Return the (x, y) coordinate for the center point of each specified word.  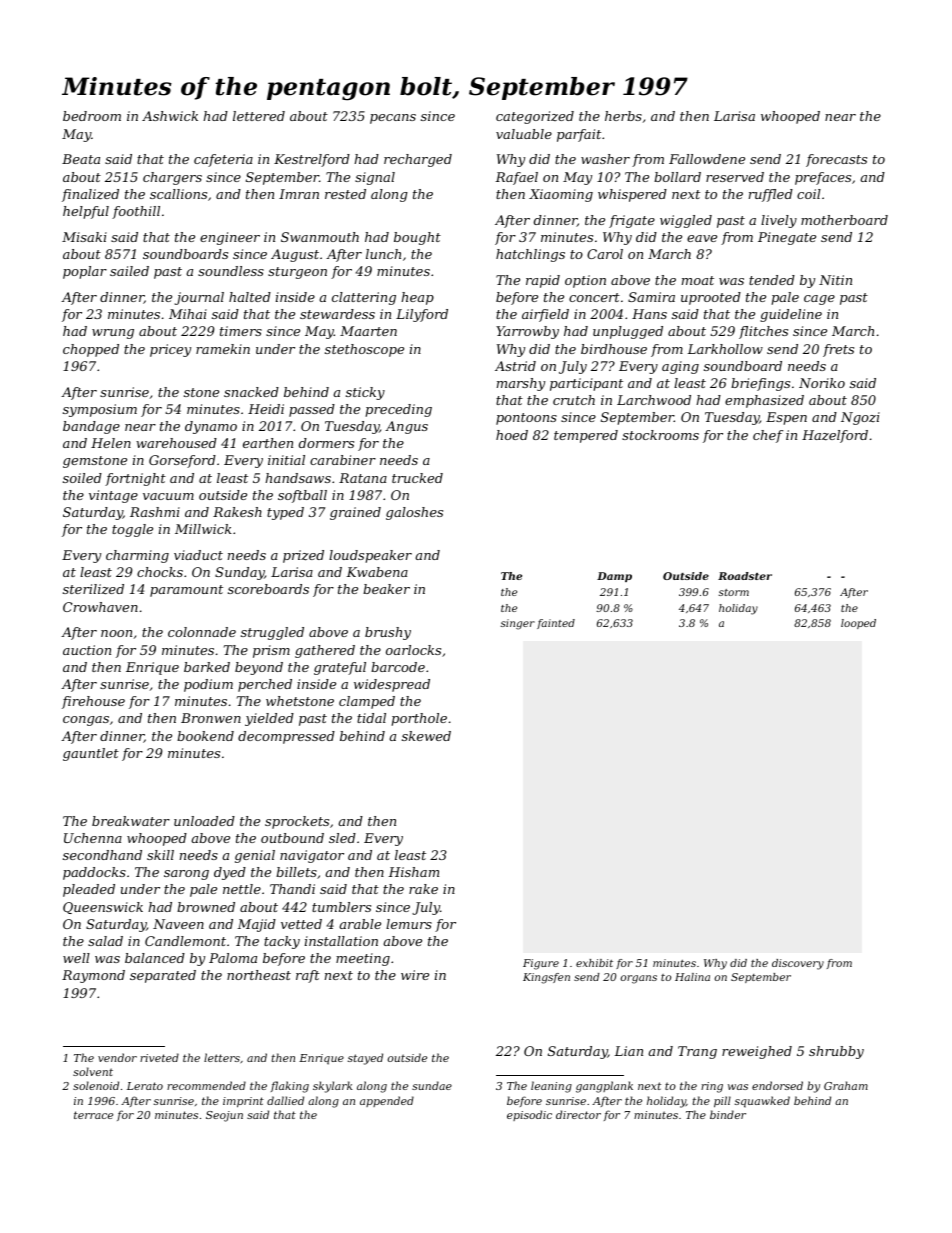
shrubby (836, 1052)
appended (387, 1101)
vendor (117, 1057)
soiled (82, 478)
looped (858, 624)
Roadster (745, 576)
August (295, 255)
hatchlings (530, 255)
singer (518, 624)
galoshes (414, 513)
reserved (735, 177)
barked (207, 667)
